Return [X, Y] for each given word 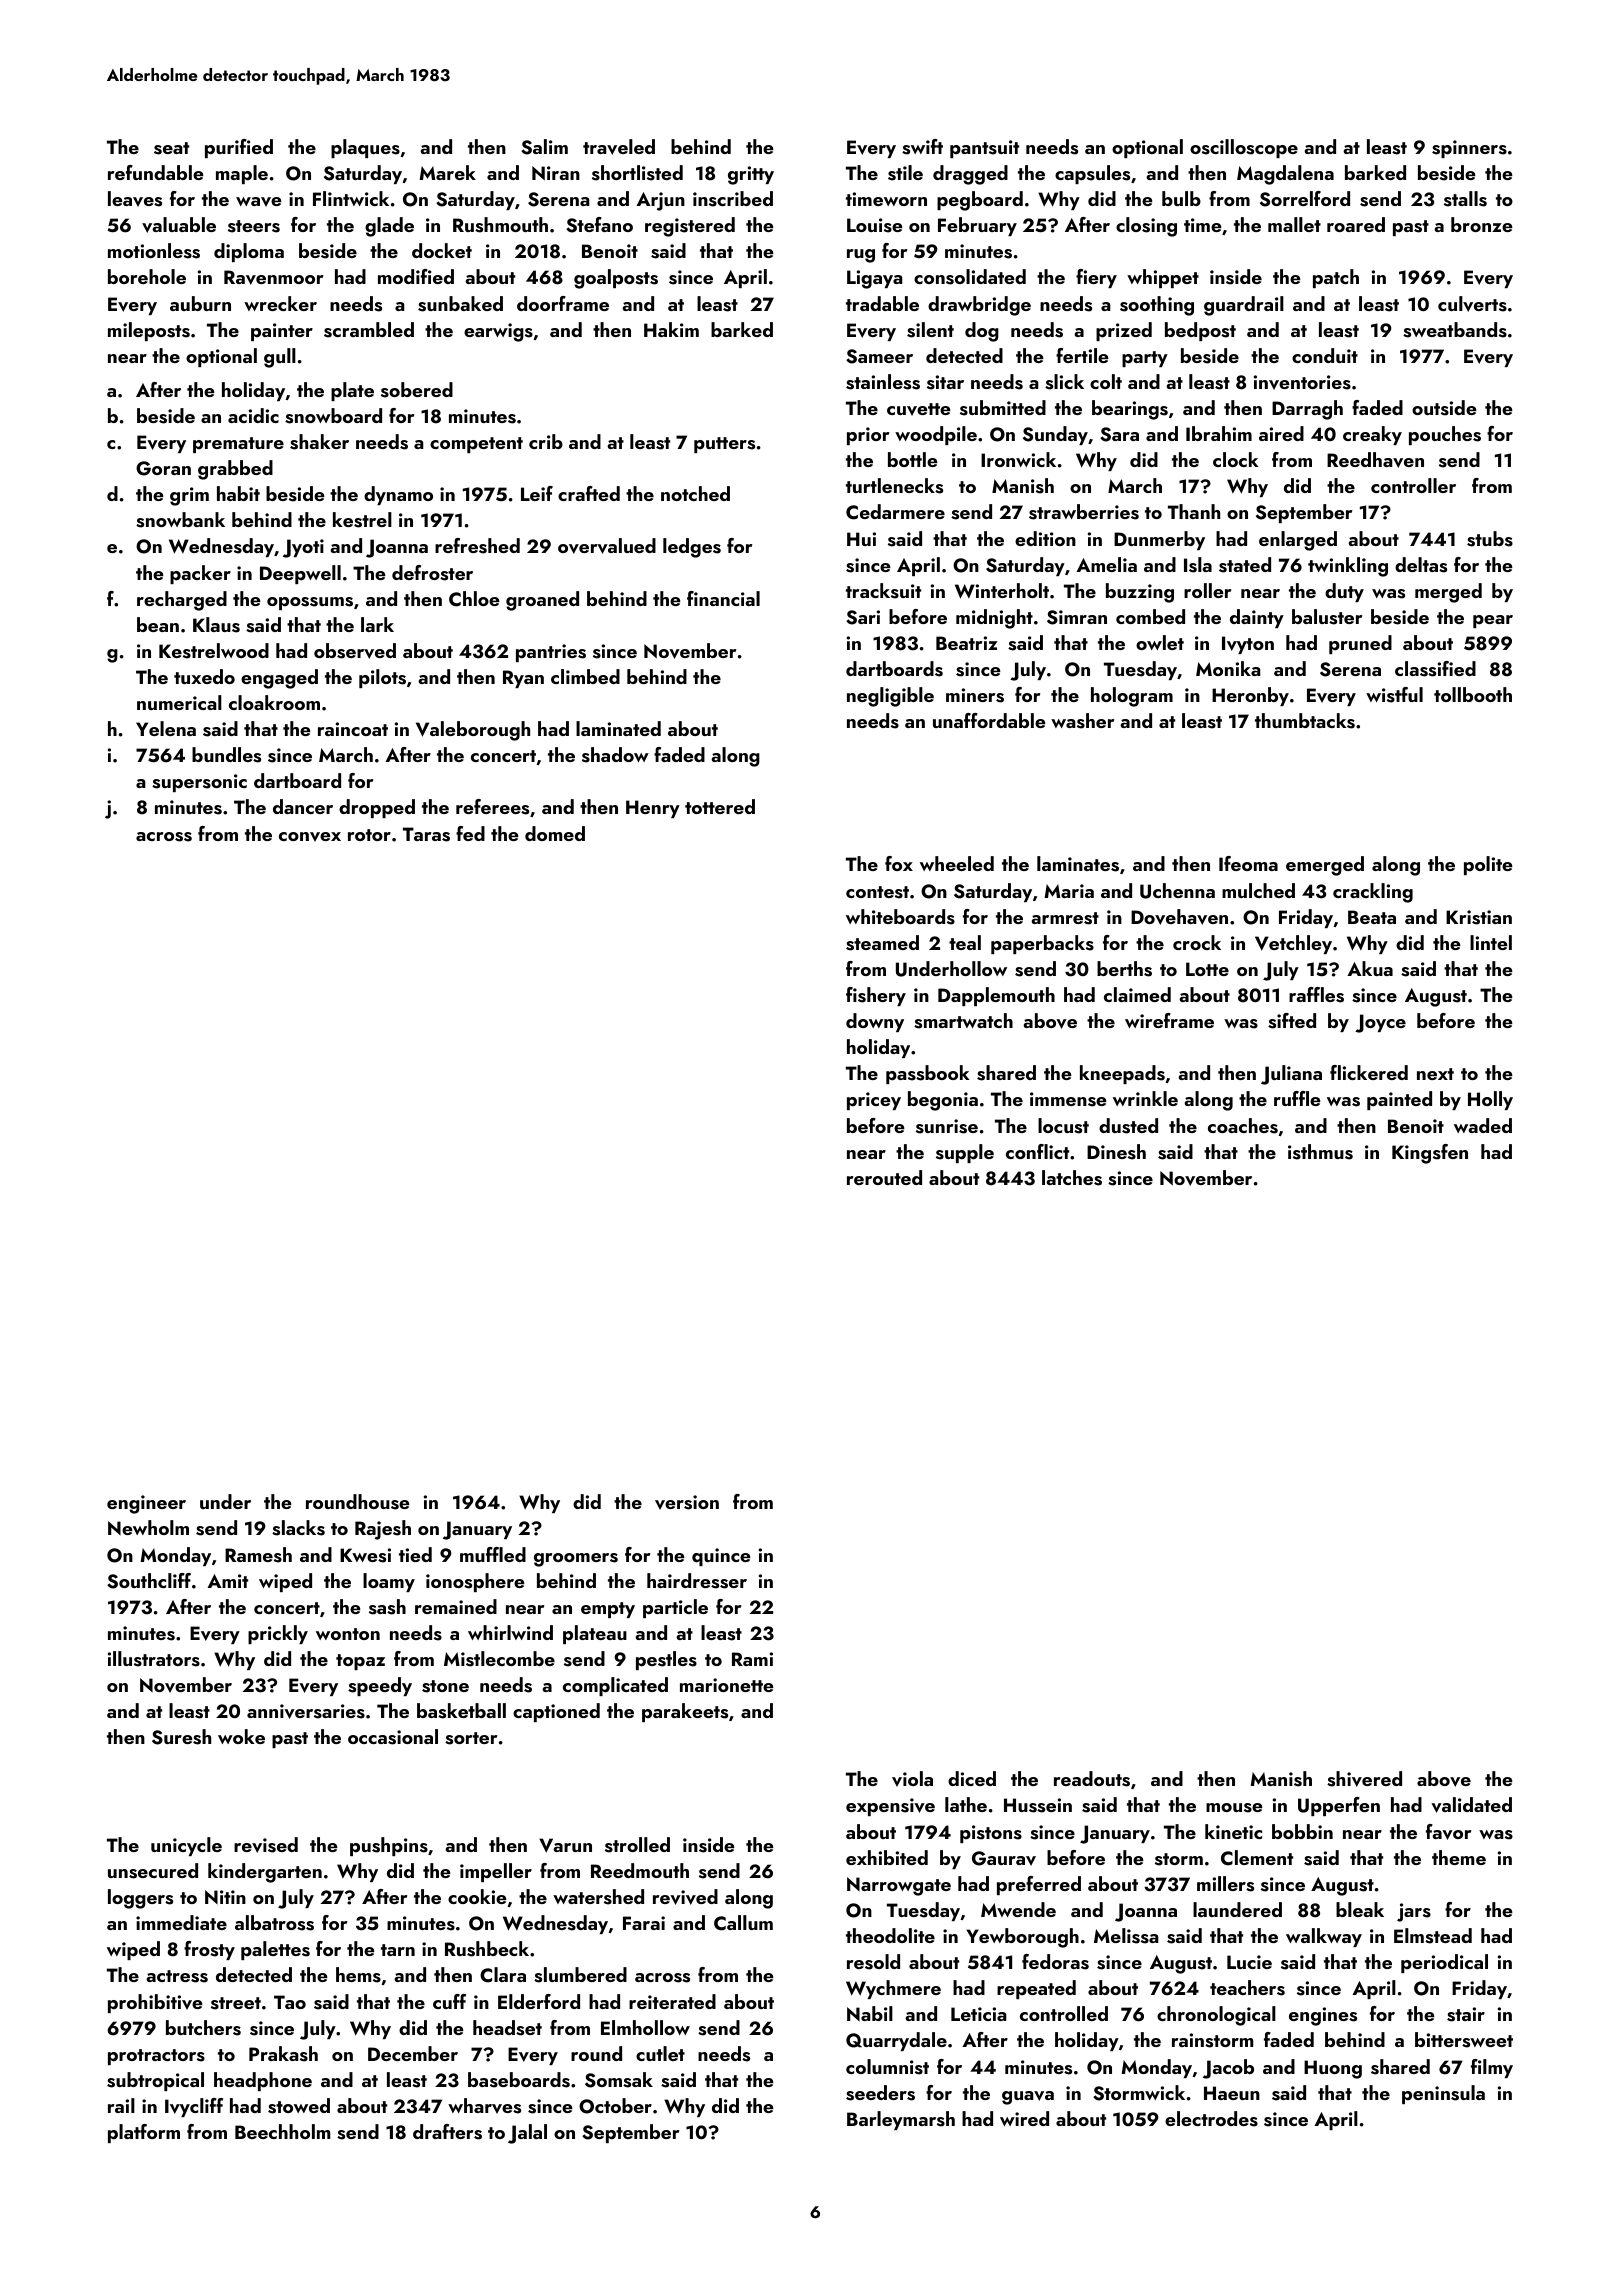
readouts [1092, 1779]
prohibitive [155, 2003]
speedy [380, 1686]
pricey [874, 1101]
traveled [619, 147]
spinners [1469, 149]
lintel [1491, 942]
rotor [369, 835]
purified [239, 148]
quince [721, 1557]
